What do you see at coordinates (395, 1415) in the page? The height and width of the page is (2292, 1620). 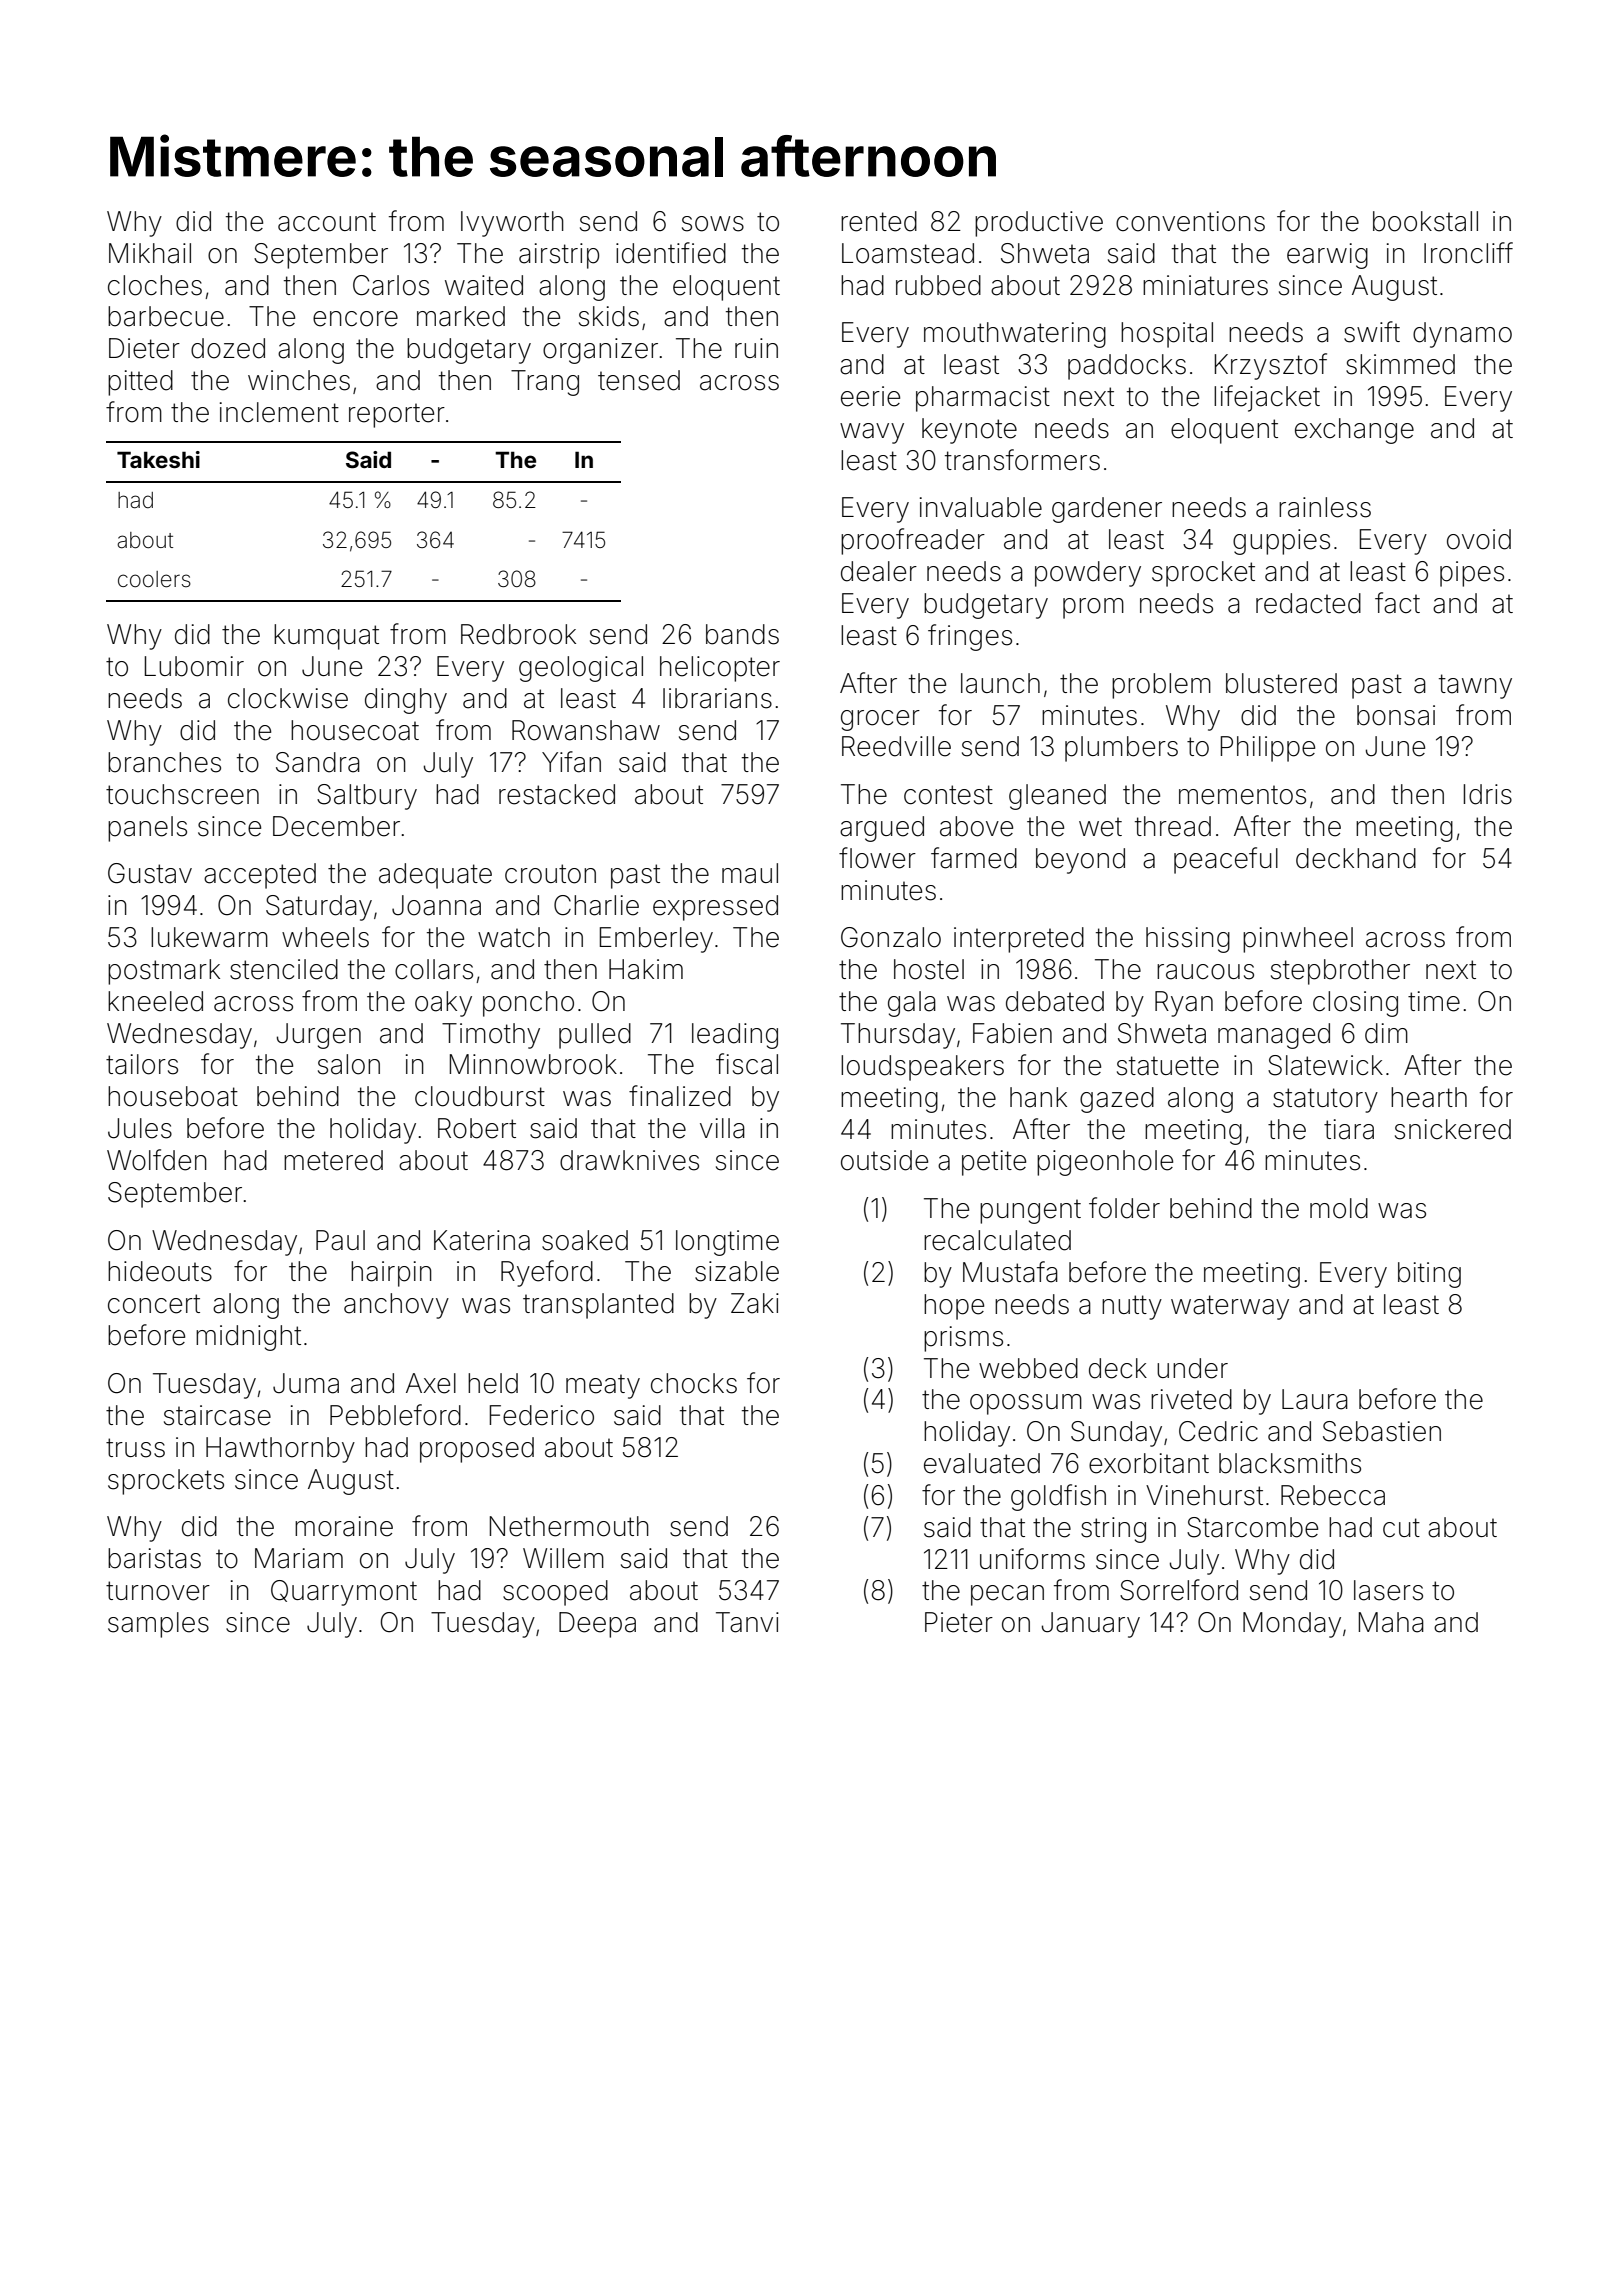 I see `Pebbleford` at bounding box center [395, 1415].
